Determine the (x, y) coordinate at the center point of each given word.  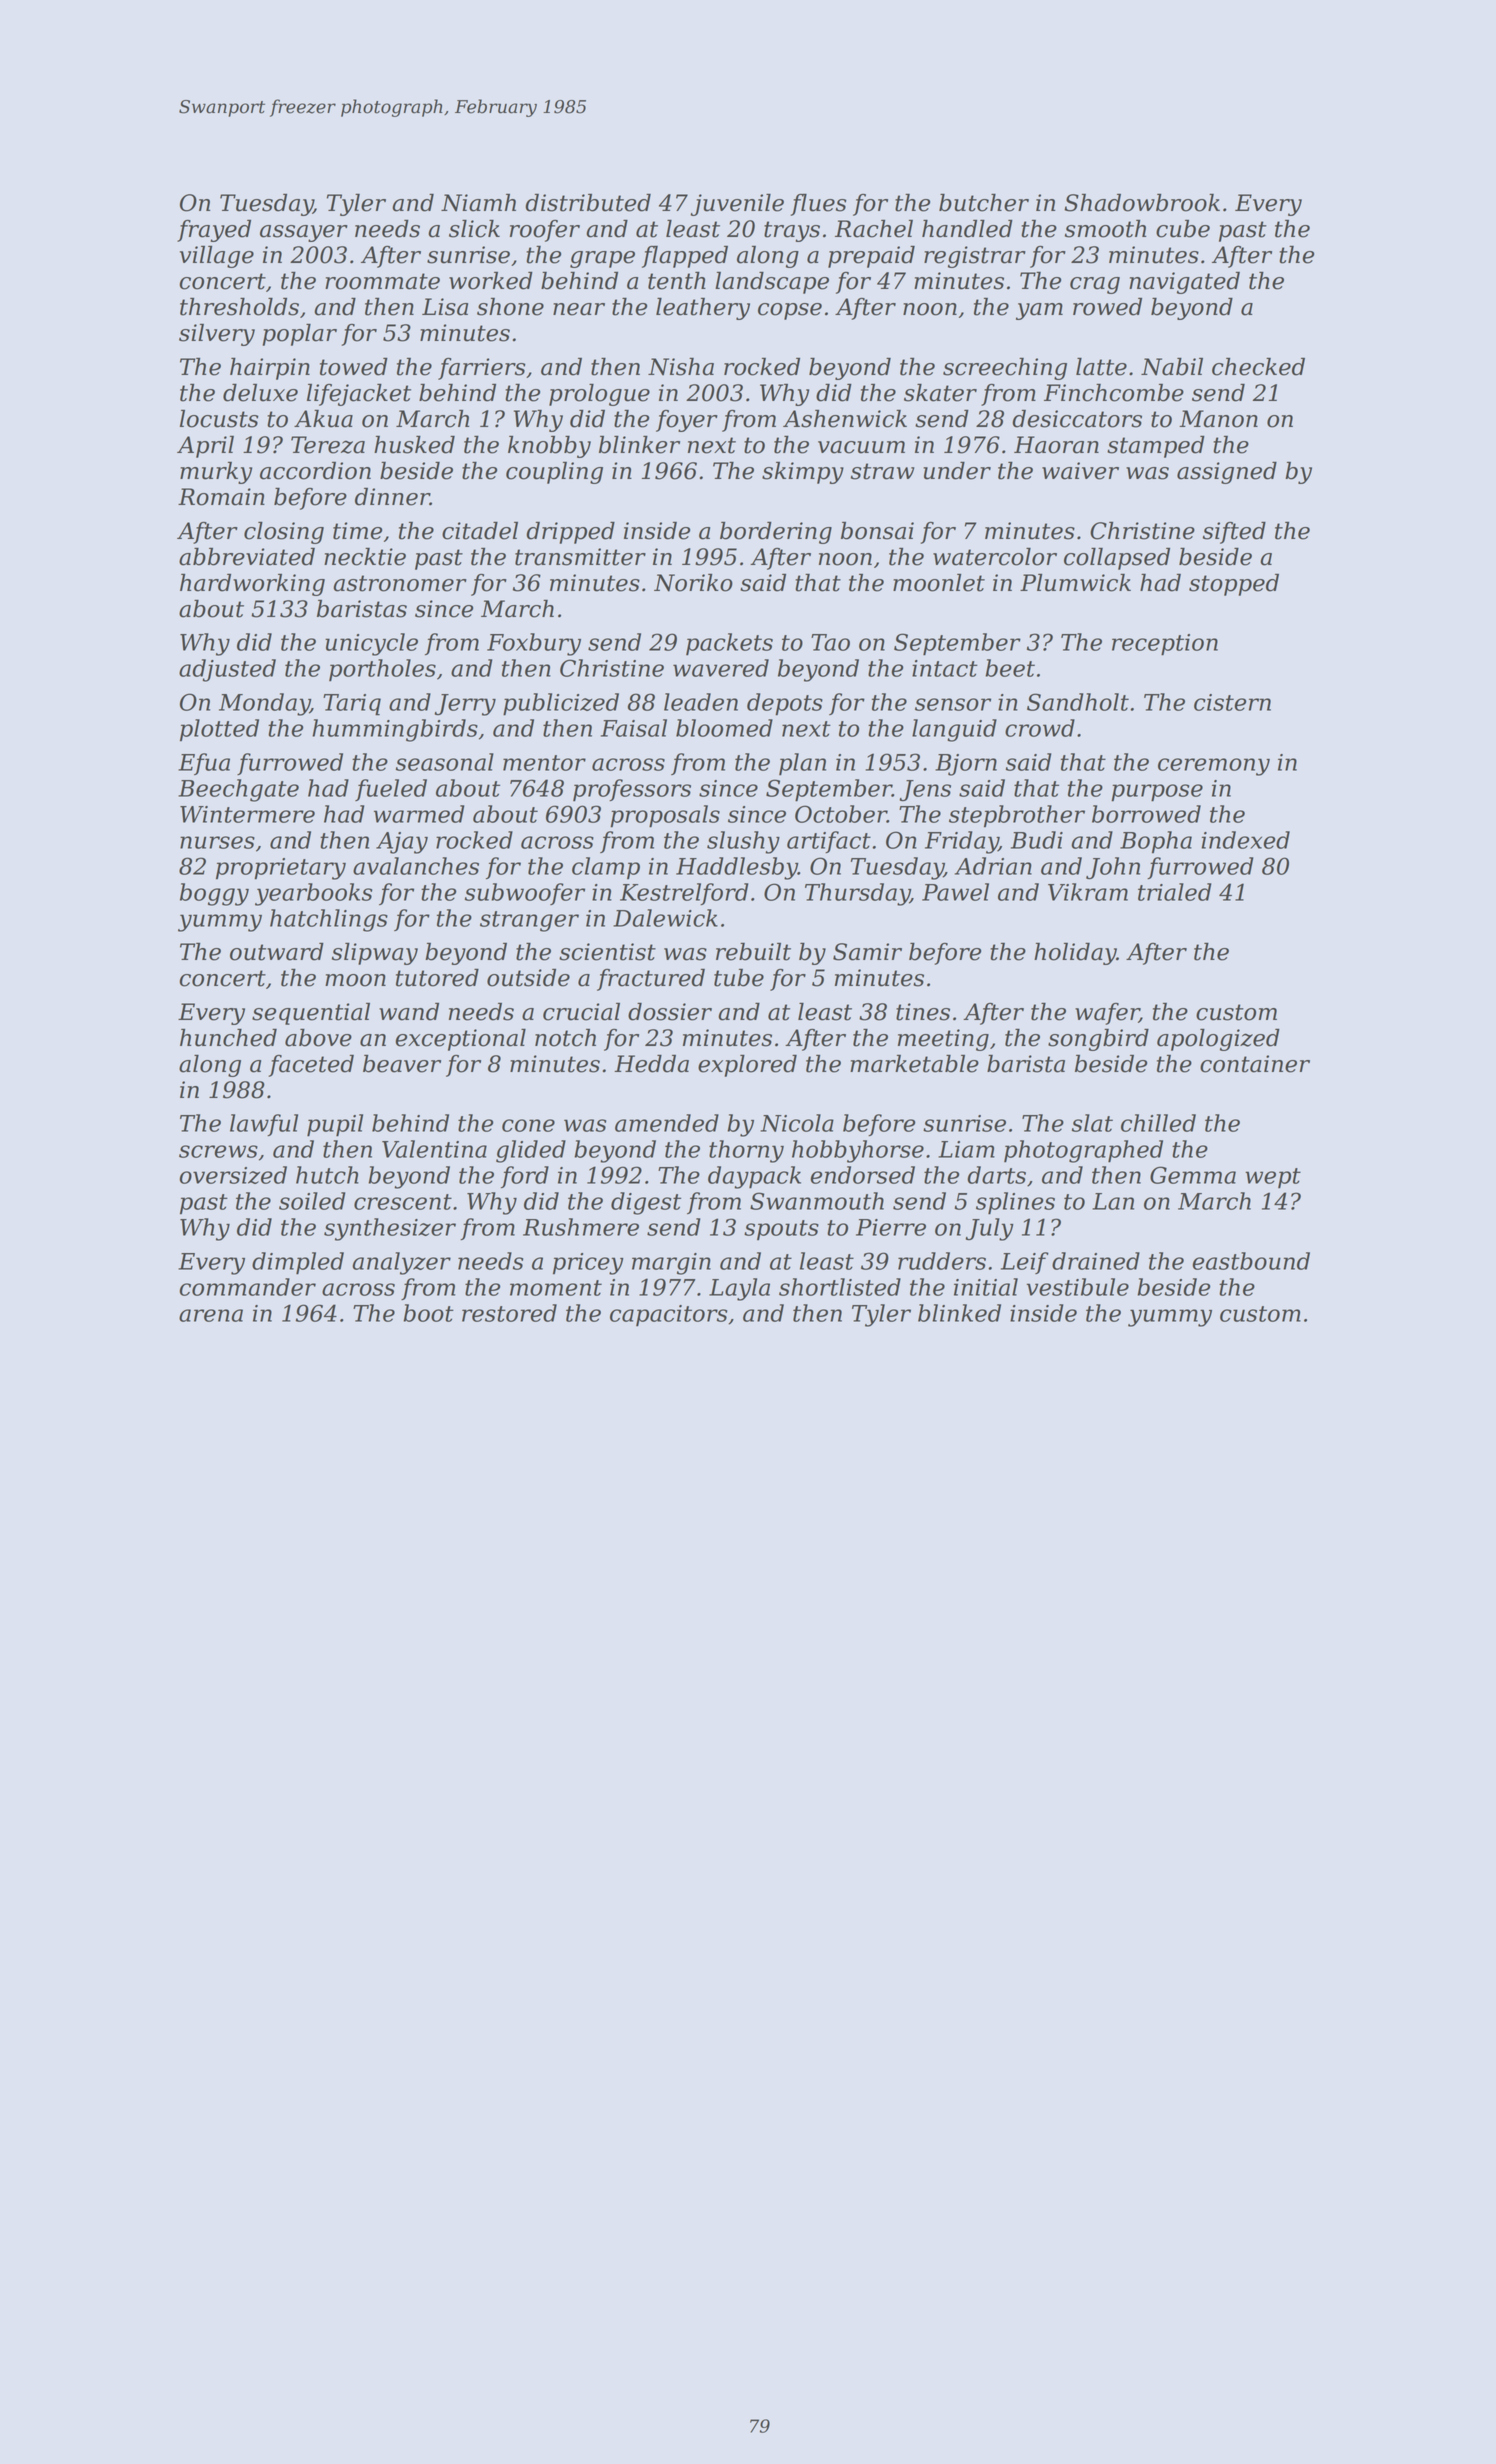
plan (802, 764)
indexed (1245, 840)
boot (428, 1313)
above (318, 1037)
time (357, 531)
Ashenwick (845, 418)
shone (510, 307)
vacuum (861, 447)
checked (1258, 366)
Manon (1218, 419)
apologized (1218, 1039)
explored (747, 1065)
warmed (419, 814)
